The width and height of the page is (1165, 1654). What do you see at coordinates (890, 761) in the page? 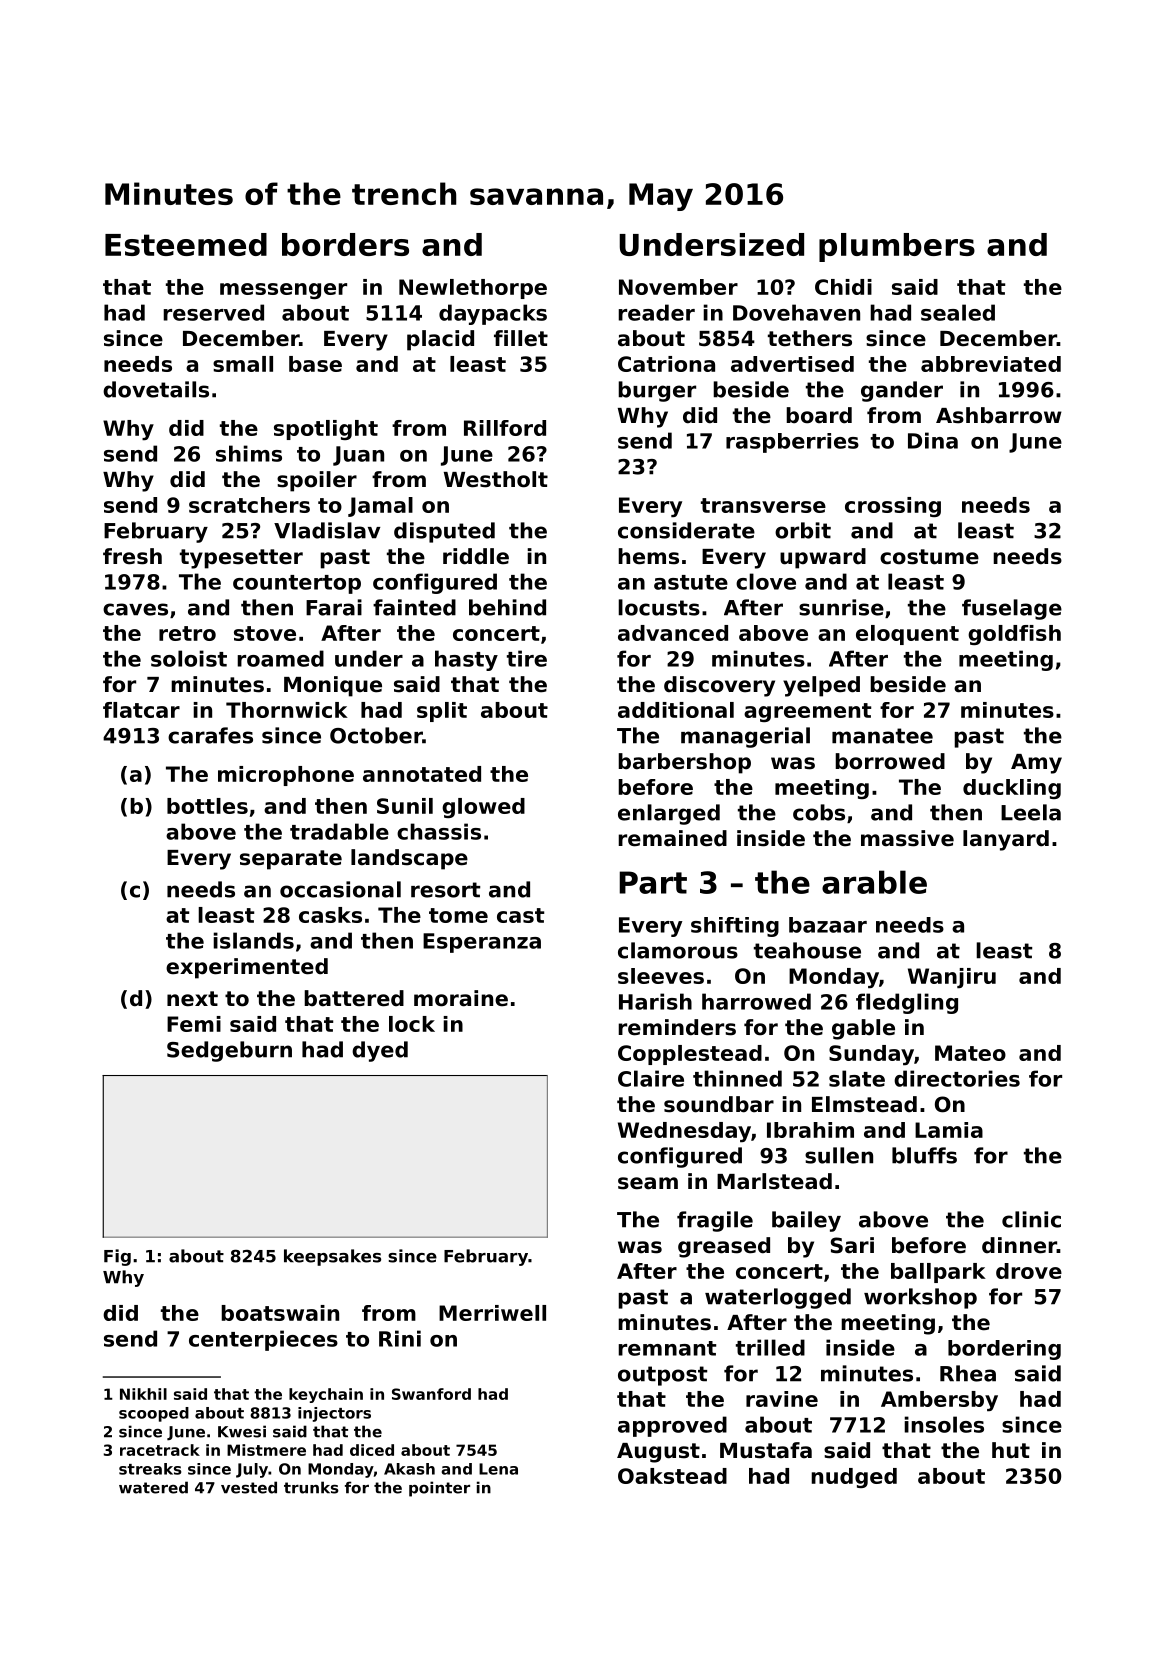
I see `borrowed` at bounding box center [890, 761].
